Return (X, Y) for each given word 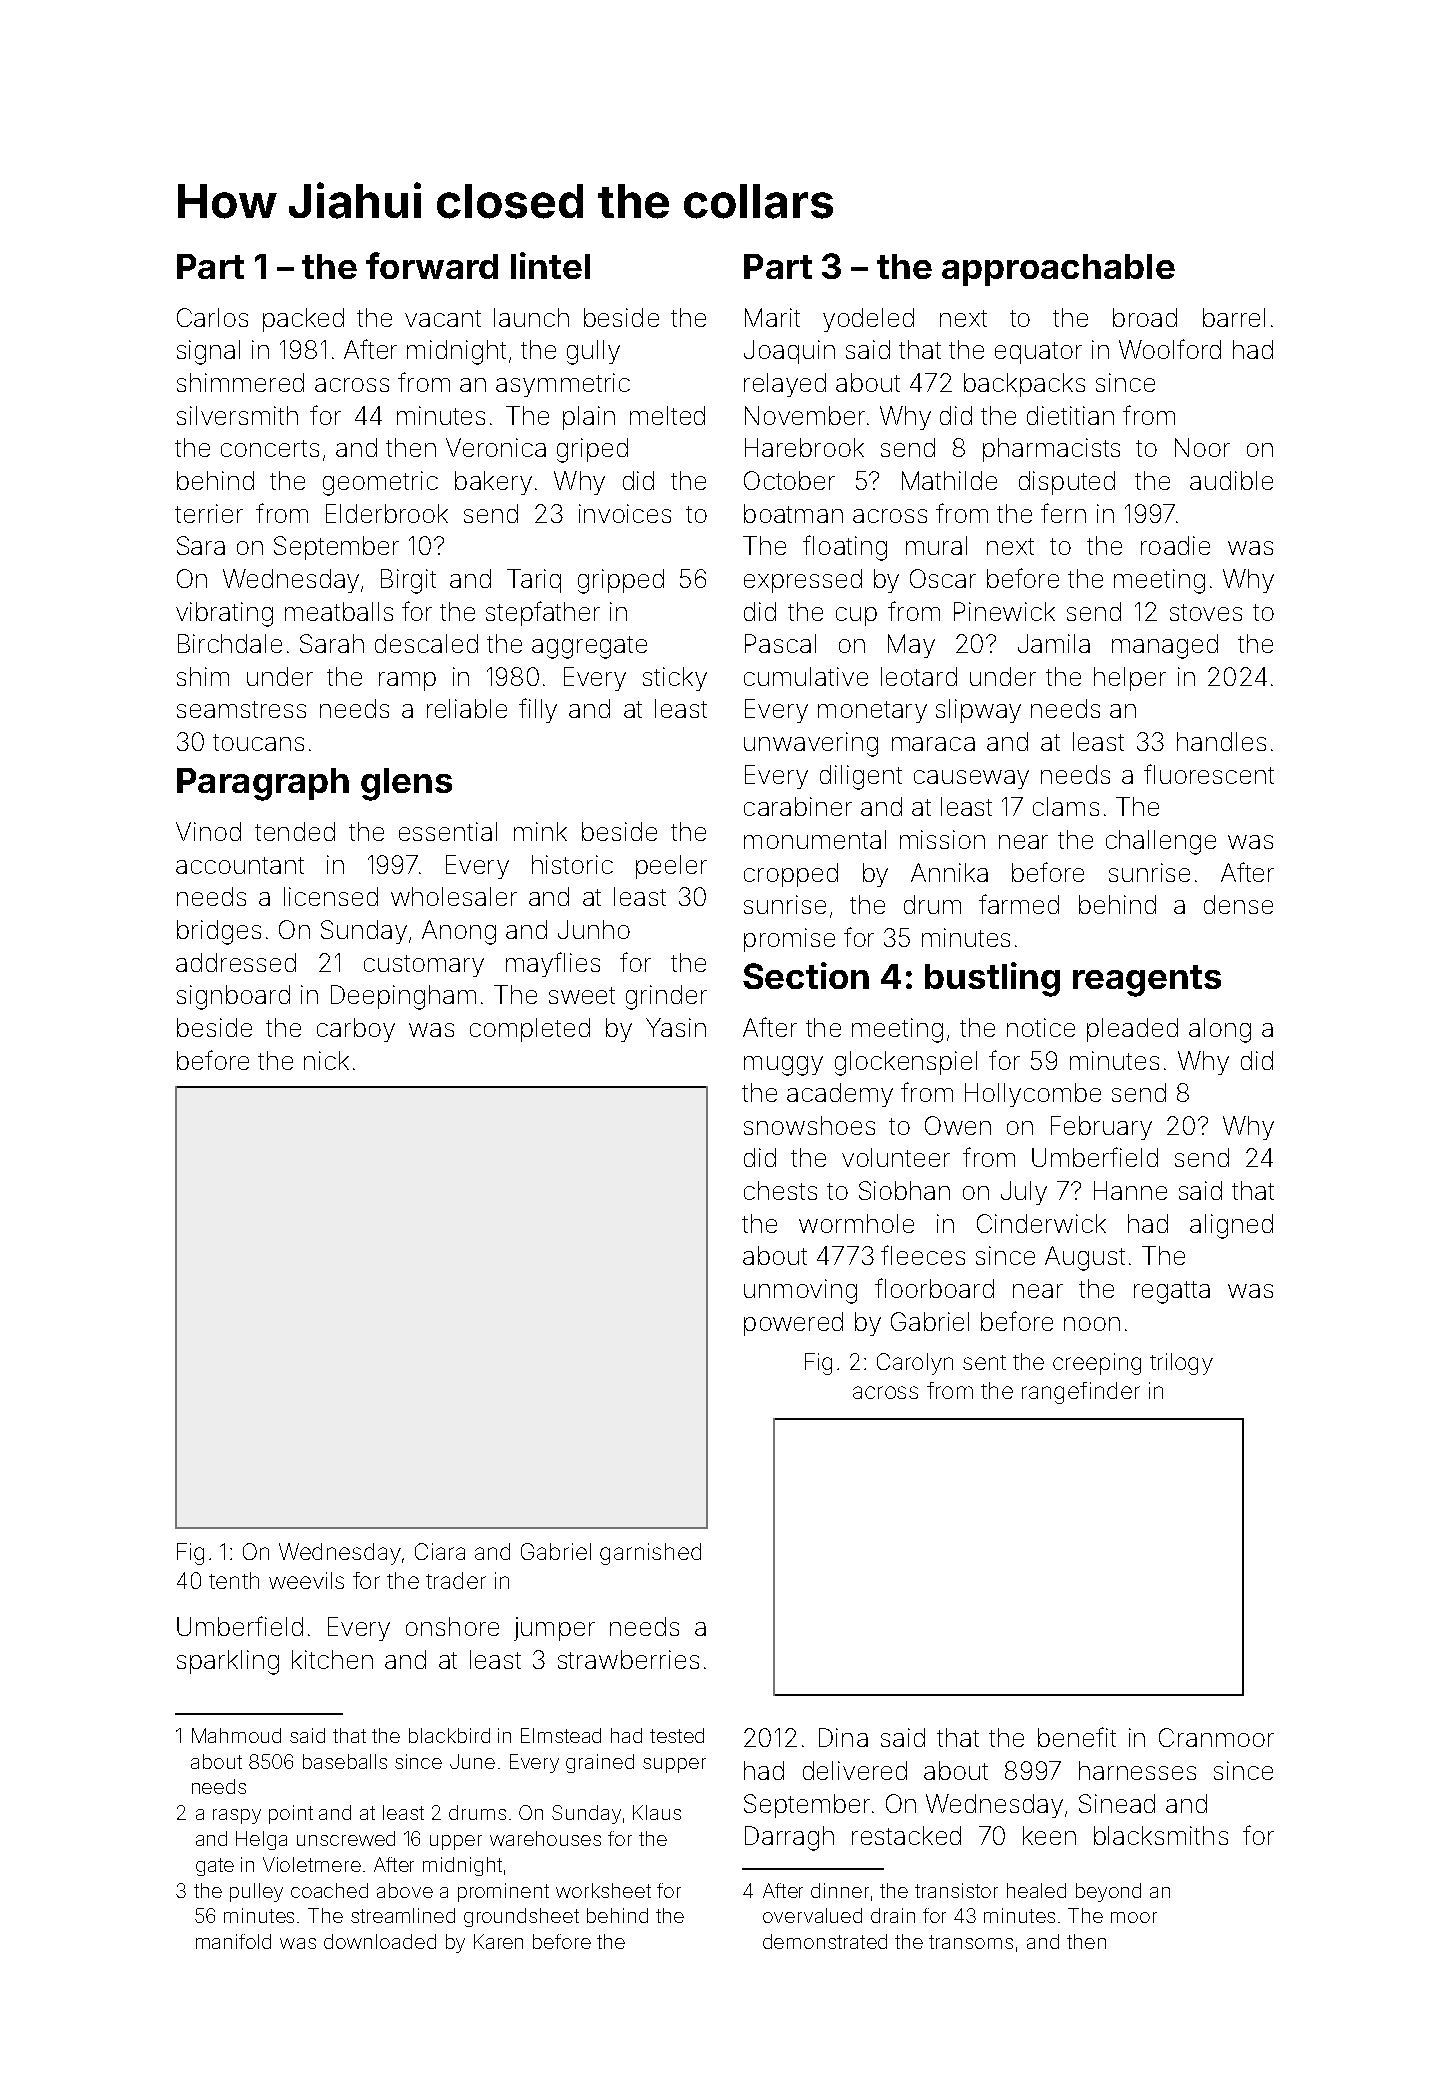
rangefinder (1081, 1393)
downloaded (380, 1941)
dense (1238, 904)
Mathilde (949, 480)
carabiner (798, 806)
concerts (270, 448)
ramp (407, 681)
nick (326, 1060)
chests (780, 1190)
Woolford (1170, 349)
